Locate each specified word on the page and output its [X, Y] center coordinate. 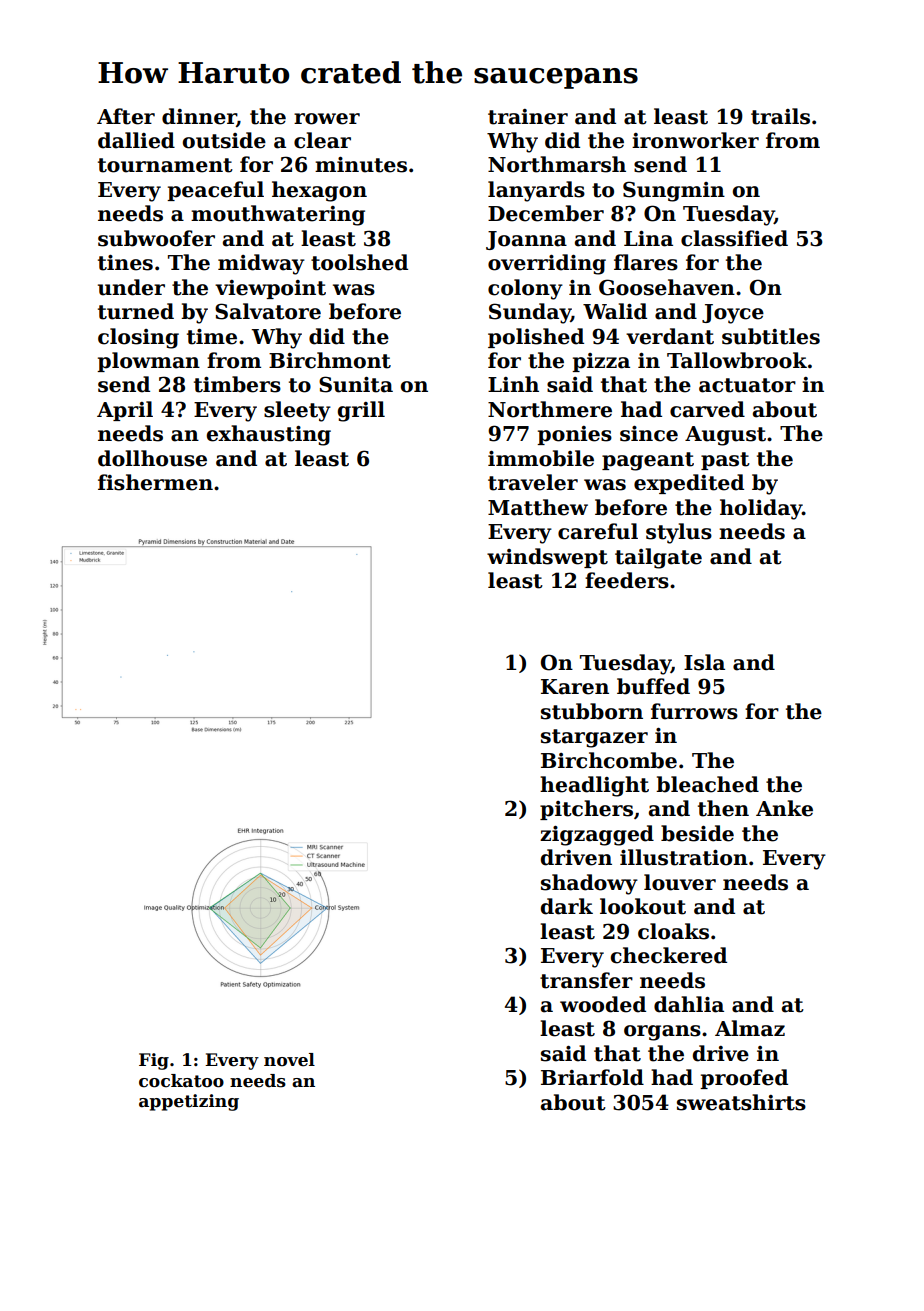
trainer [528, 117]
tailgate [658, 558]
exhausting [269, 435]
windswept [547, 558]
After [126, 116]
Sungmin [674, 191]
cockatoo [181, 1081]
